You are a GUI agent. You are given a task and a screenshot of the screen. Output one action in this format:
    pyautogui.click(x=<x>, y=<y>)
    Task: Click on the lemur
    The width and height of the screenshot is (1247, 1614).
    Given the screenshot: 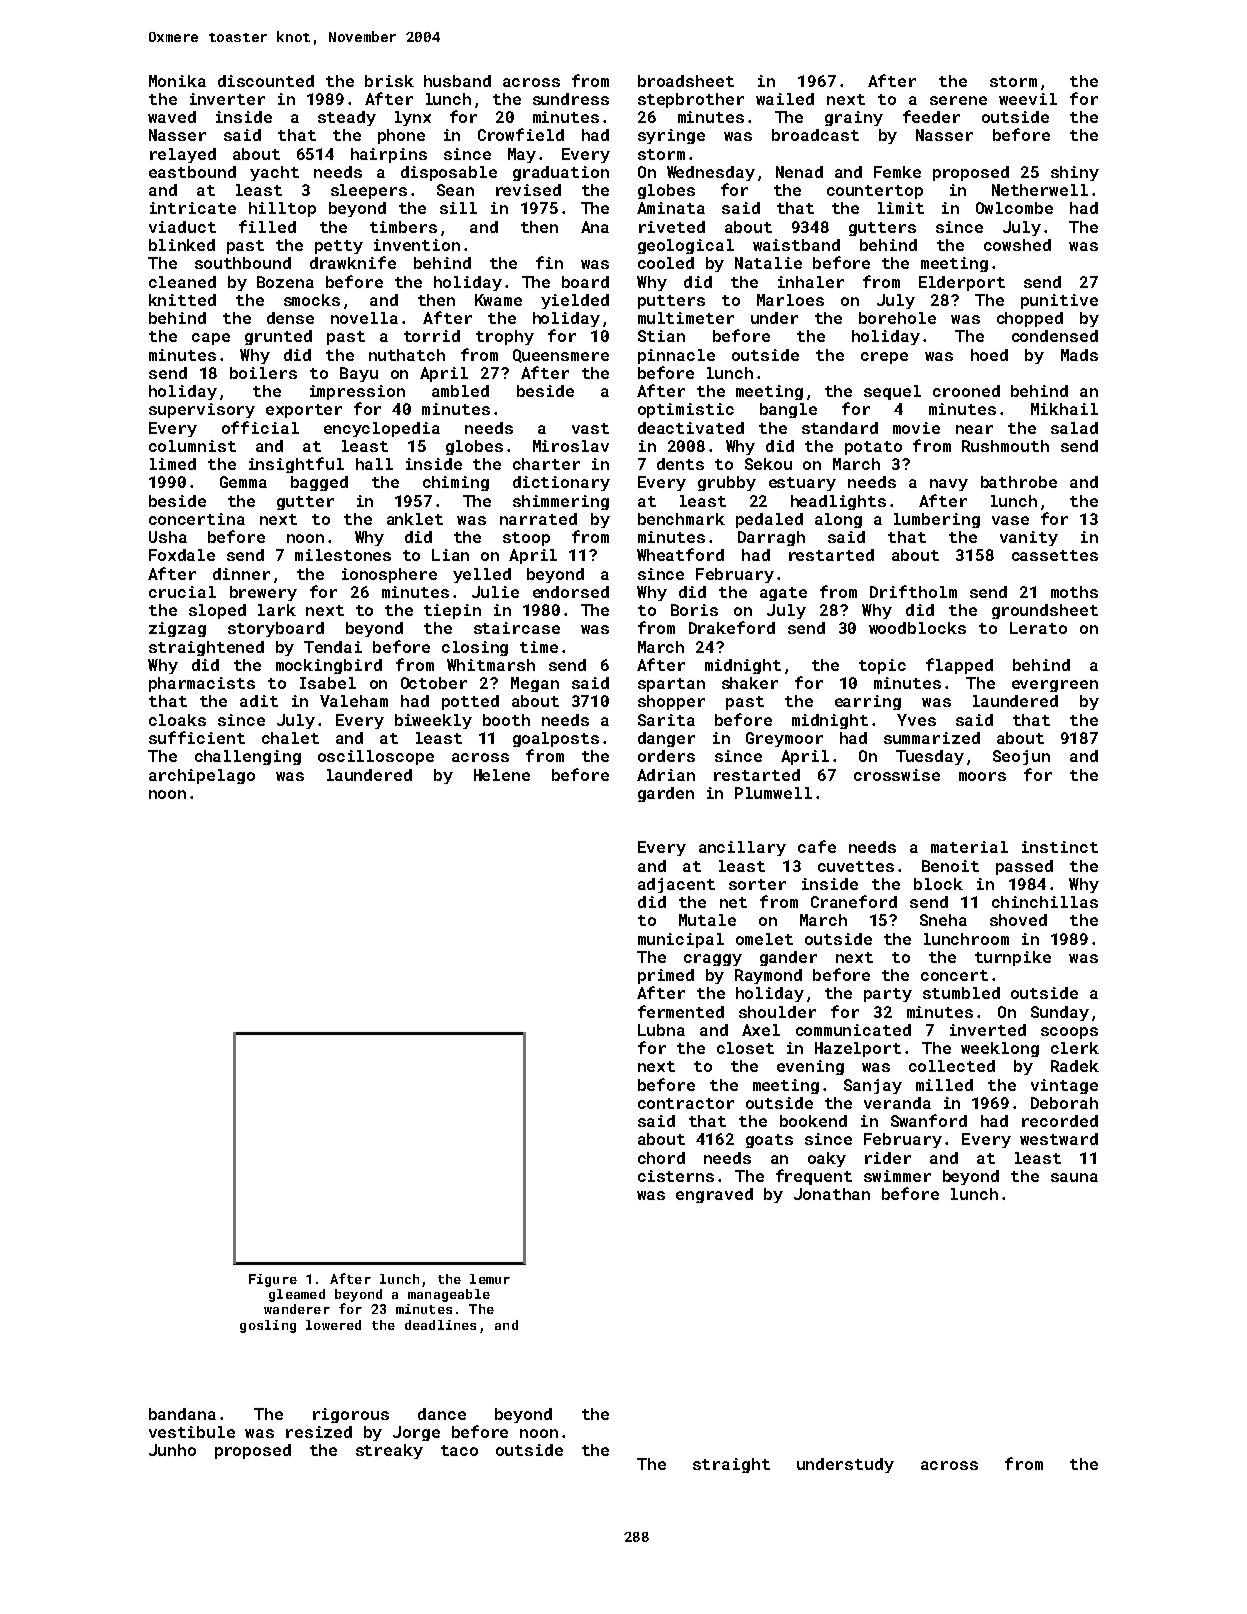 What is the action you would take?
    pyautogui.click(x=490, y=1279)
